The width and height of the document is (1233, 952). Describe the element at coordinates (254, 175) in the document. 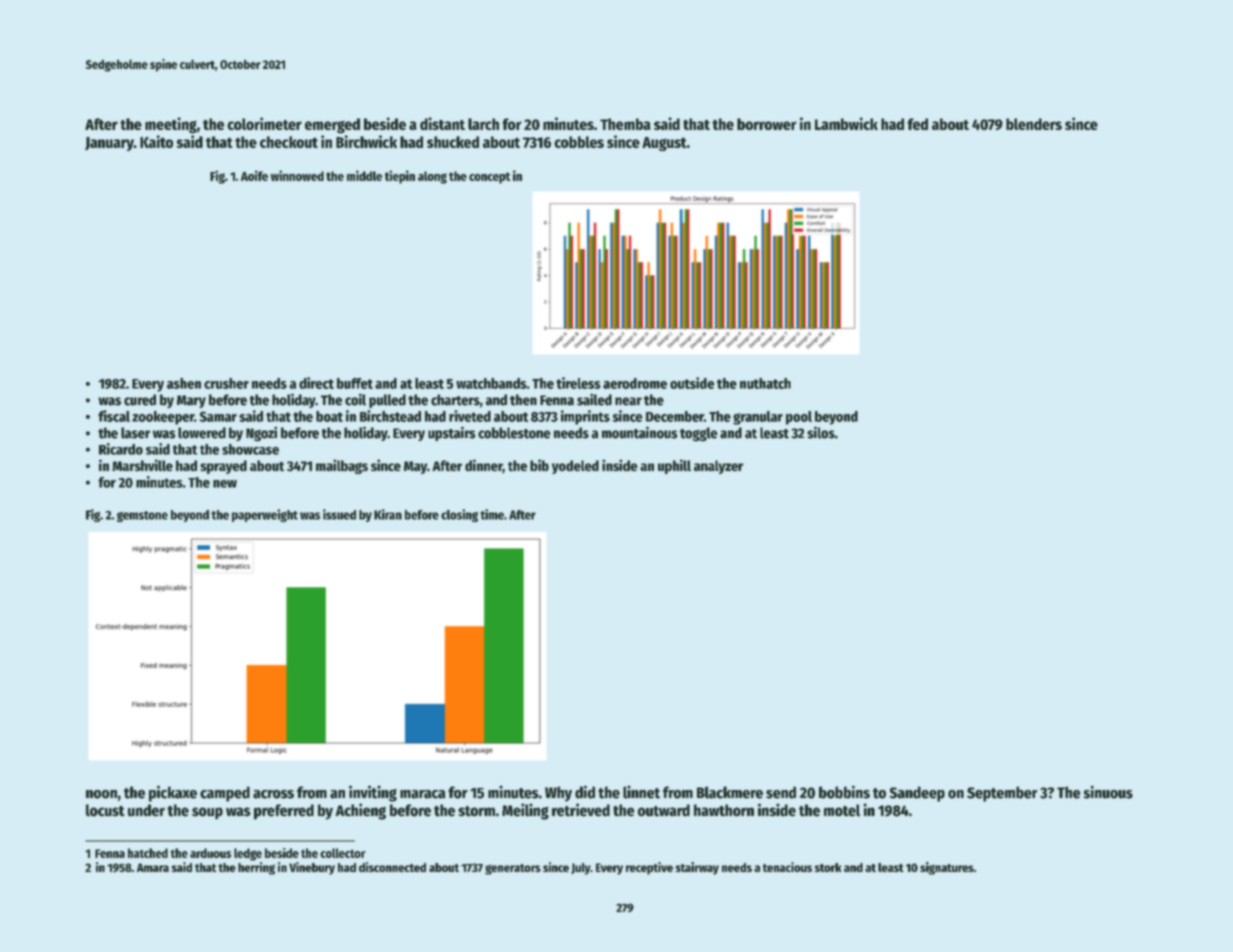

I see `Aoife` at that location.
